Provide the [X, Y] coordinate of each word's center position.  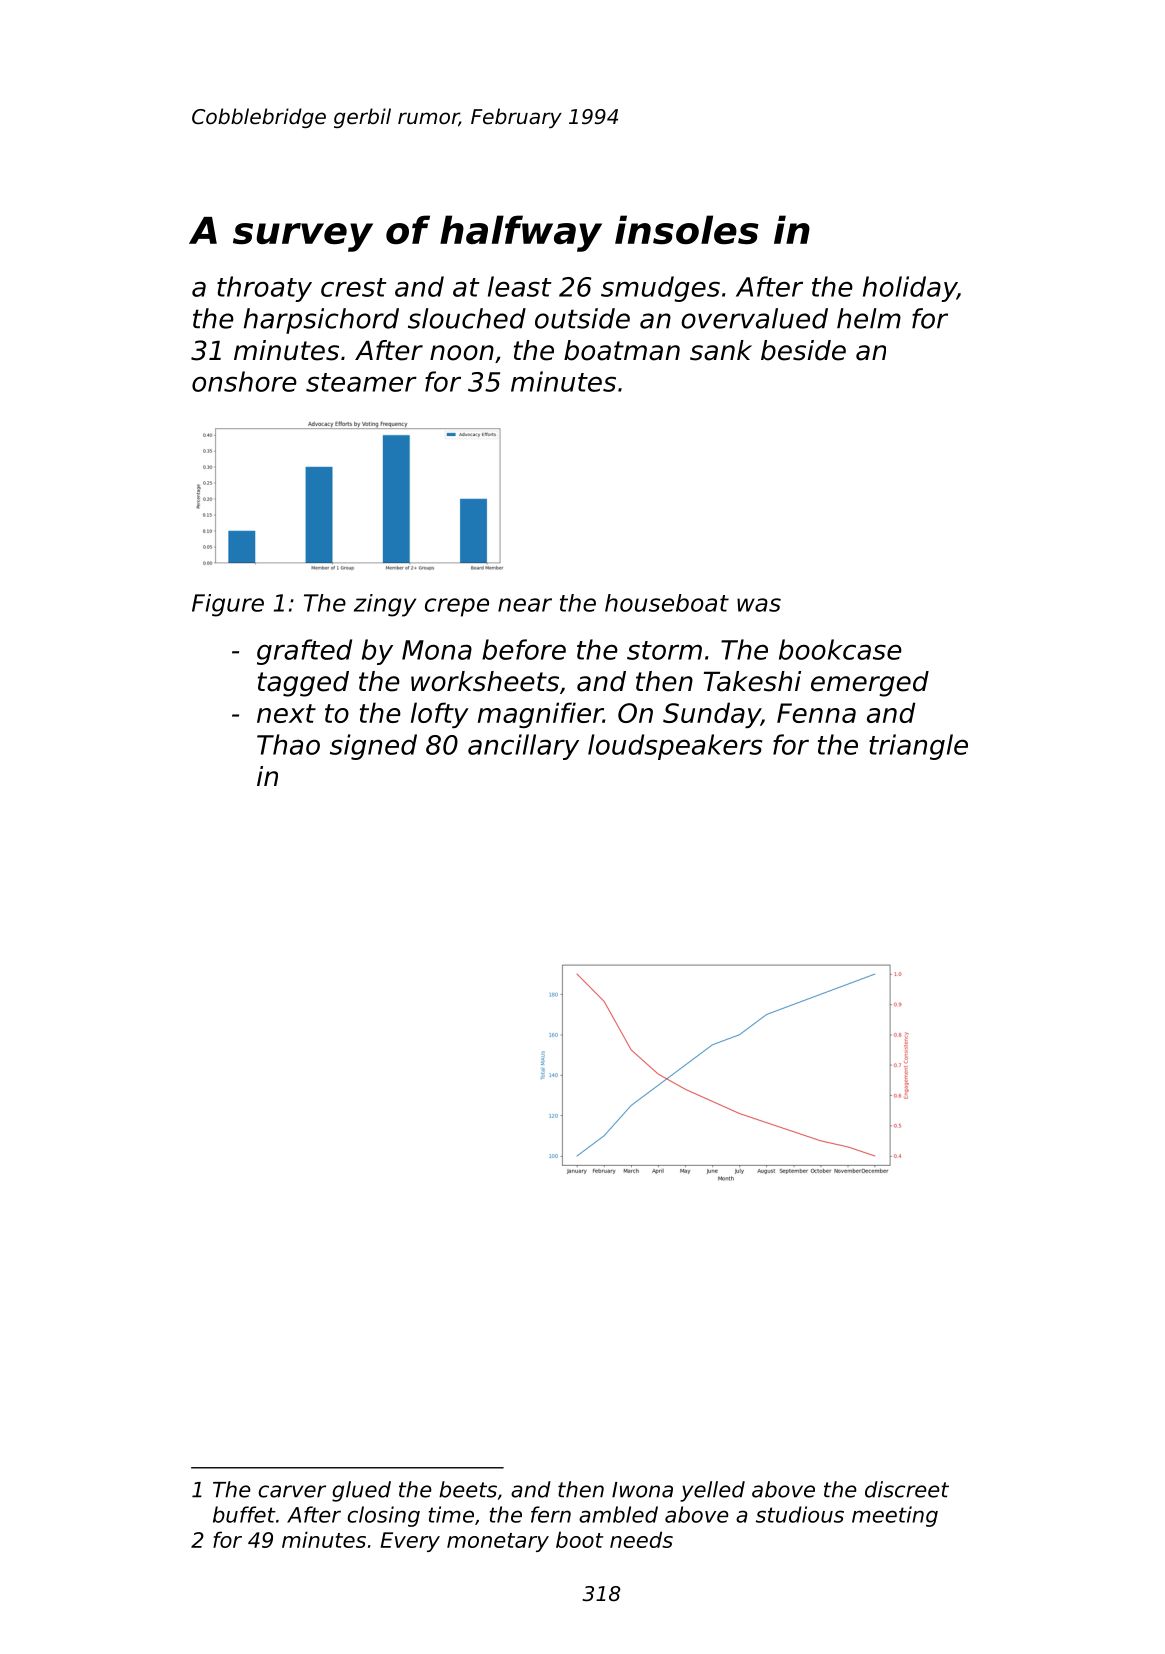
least [520, 286]
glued [361, 1491]
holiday [910, 289]
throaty [264, 289]
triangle [918, 747]
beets [468, 1489]
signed [373, 747]
